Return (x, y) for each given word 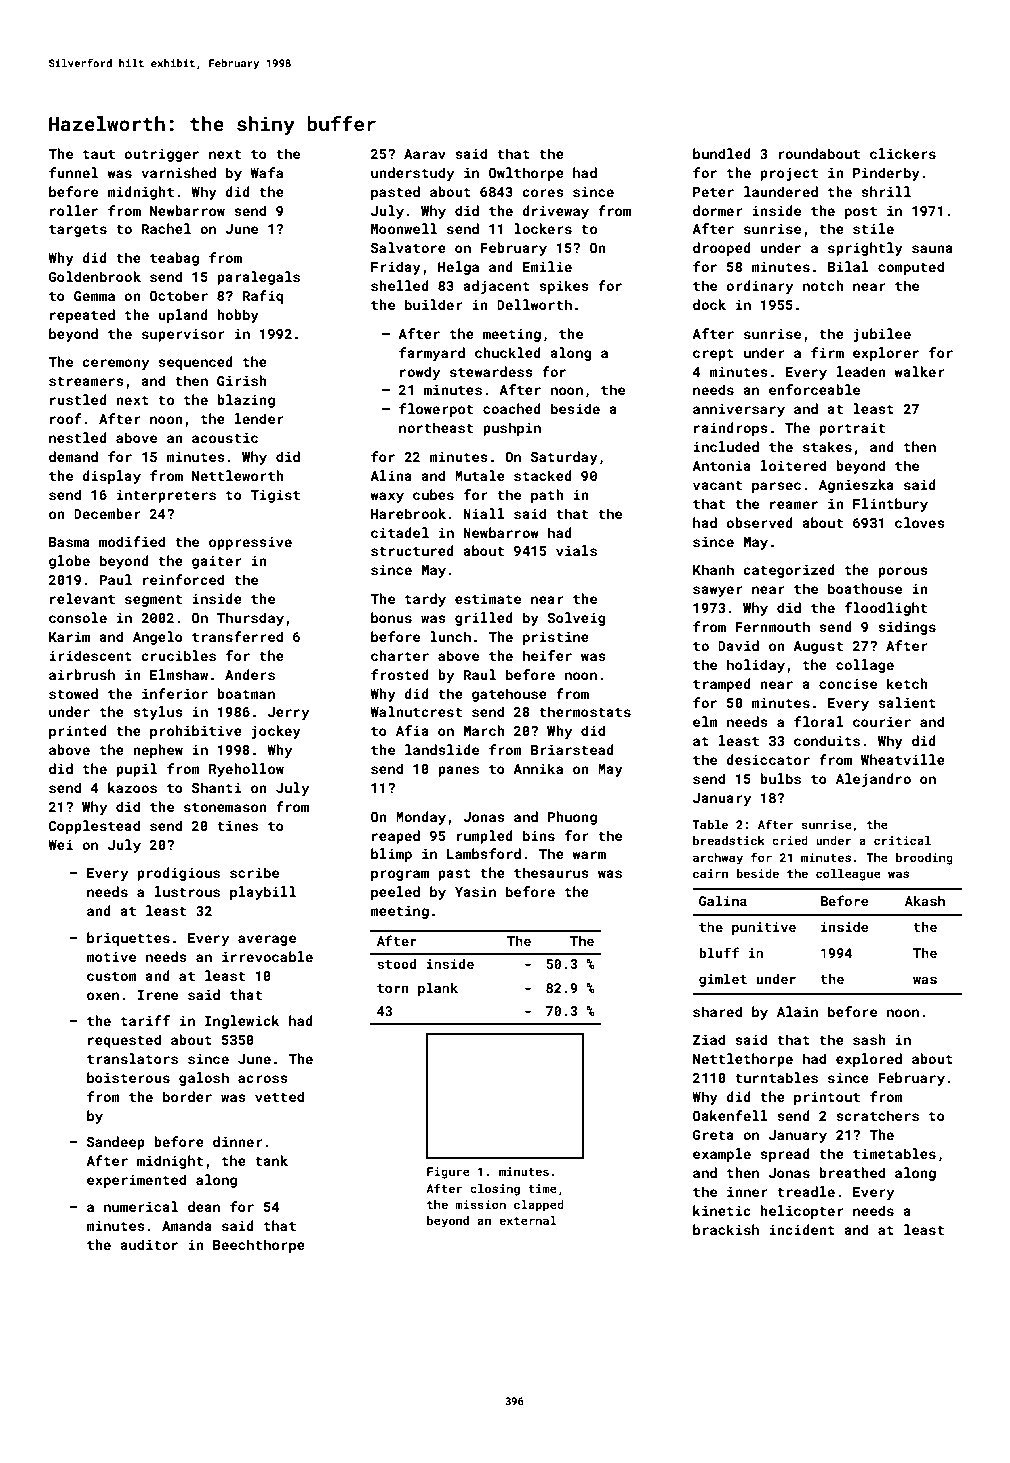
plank (438, 989)
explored (869, 1060)
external (528, 1220)
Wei (60, 845)
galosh (204, 1079)
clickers (903, 153)
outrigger (161, 155)
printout (827, 1098)
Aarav (425, 154)
